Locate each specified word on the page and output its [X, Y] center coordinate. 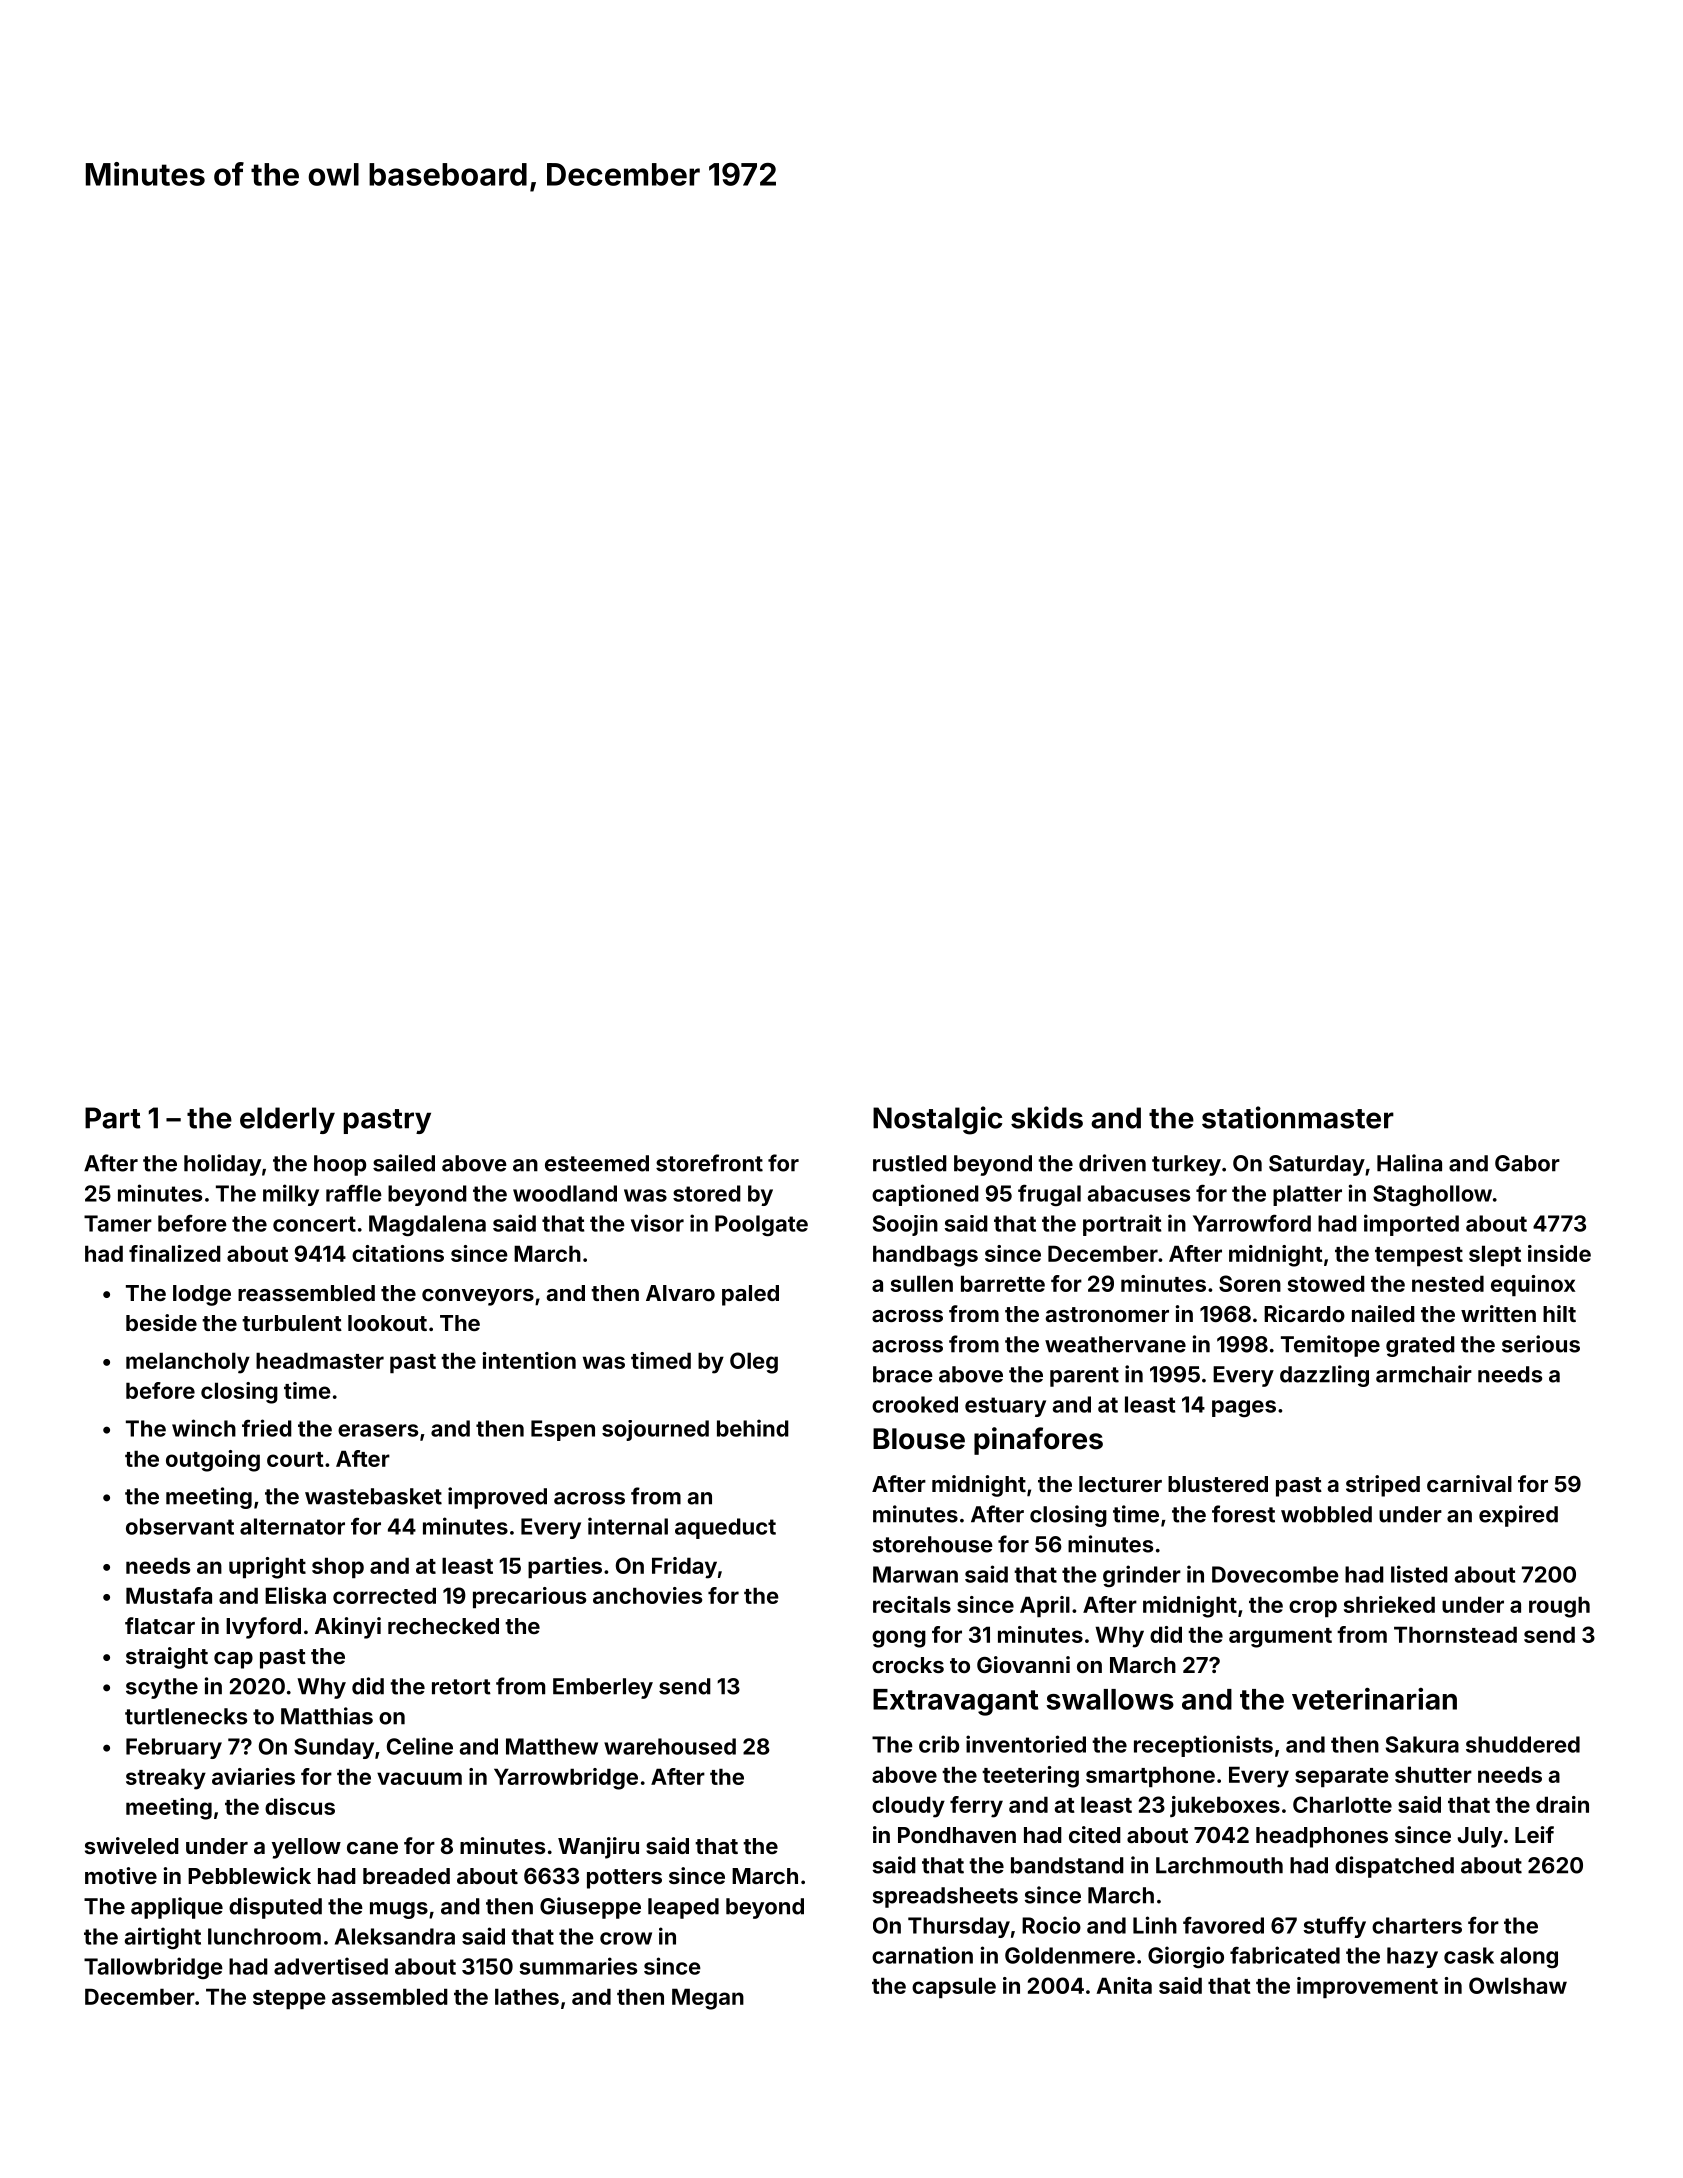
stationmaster [1298, 1117]
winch [204, 1428]
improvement [1367, 1987]
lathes [527, 1996]
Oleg [754, 1363]
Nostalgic [937, 1120]
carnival [1469, 1483]
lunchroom [264, 1936]
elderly [287, 1120]
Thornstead [1455, 1634]
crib [939, 1744]
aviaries [253, 1776]
